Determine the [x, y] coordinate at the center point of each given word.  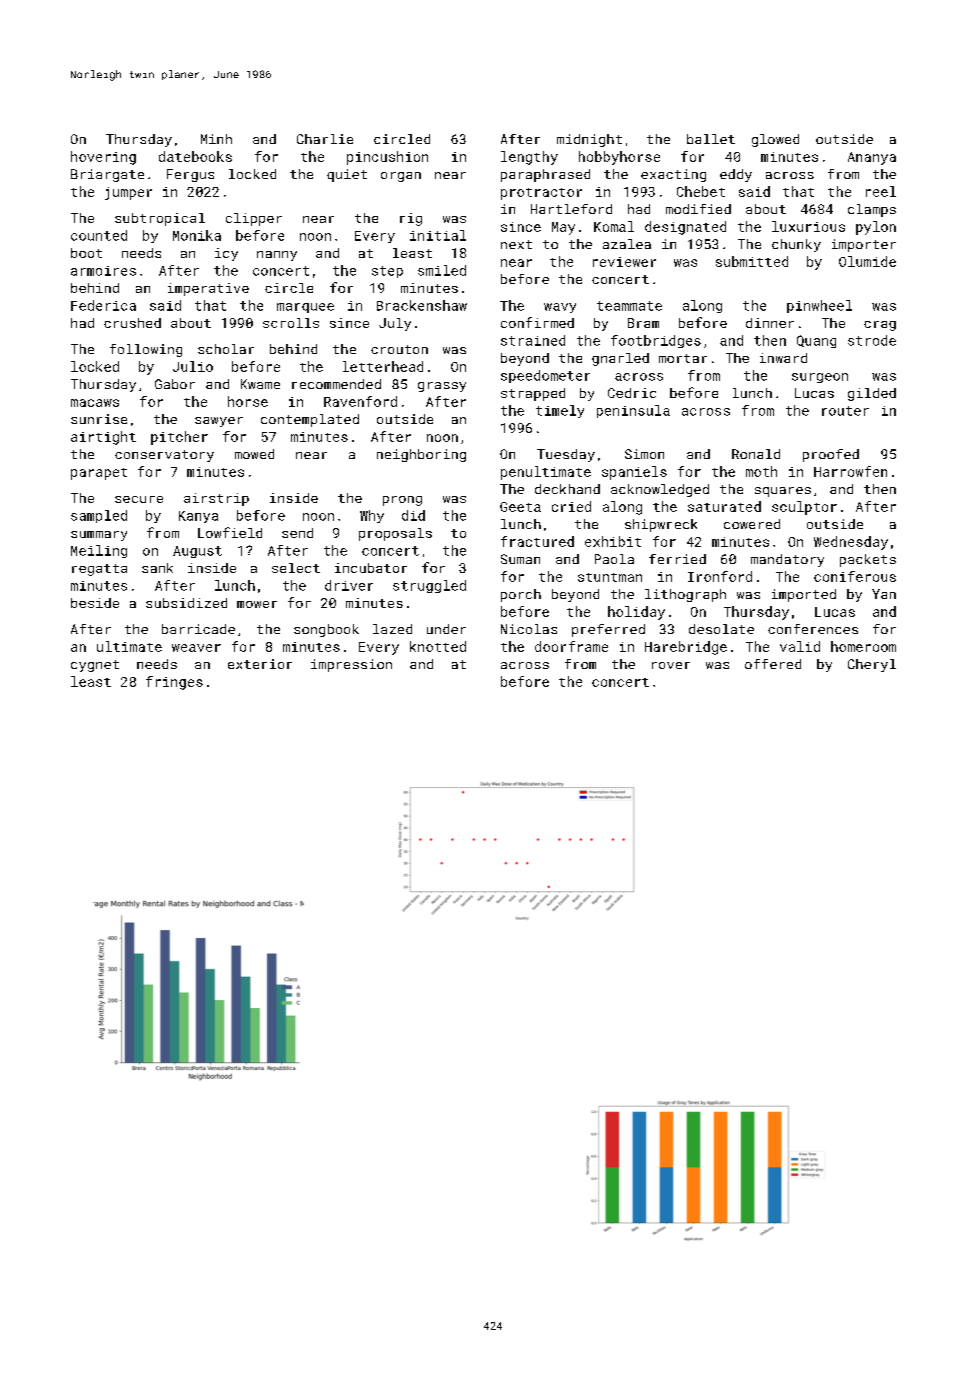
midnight [589, 140]
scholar [226, 349]
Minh [216, 139]
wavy [560, 308]
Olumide [867, 261]
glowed [775, 140]
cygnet [95, 666]
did [413, 515]
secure [139, 499]
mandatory [787, 560]
